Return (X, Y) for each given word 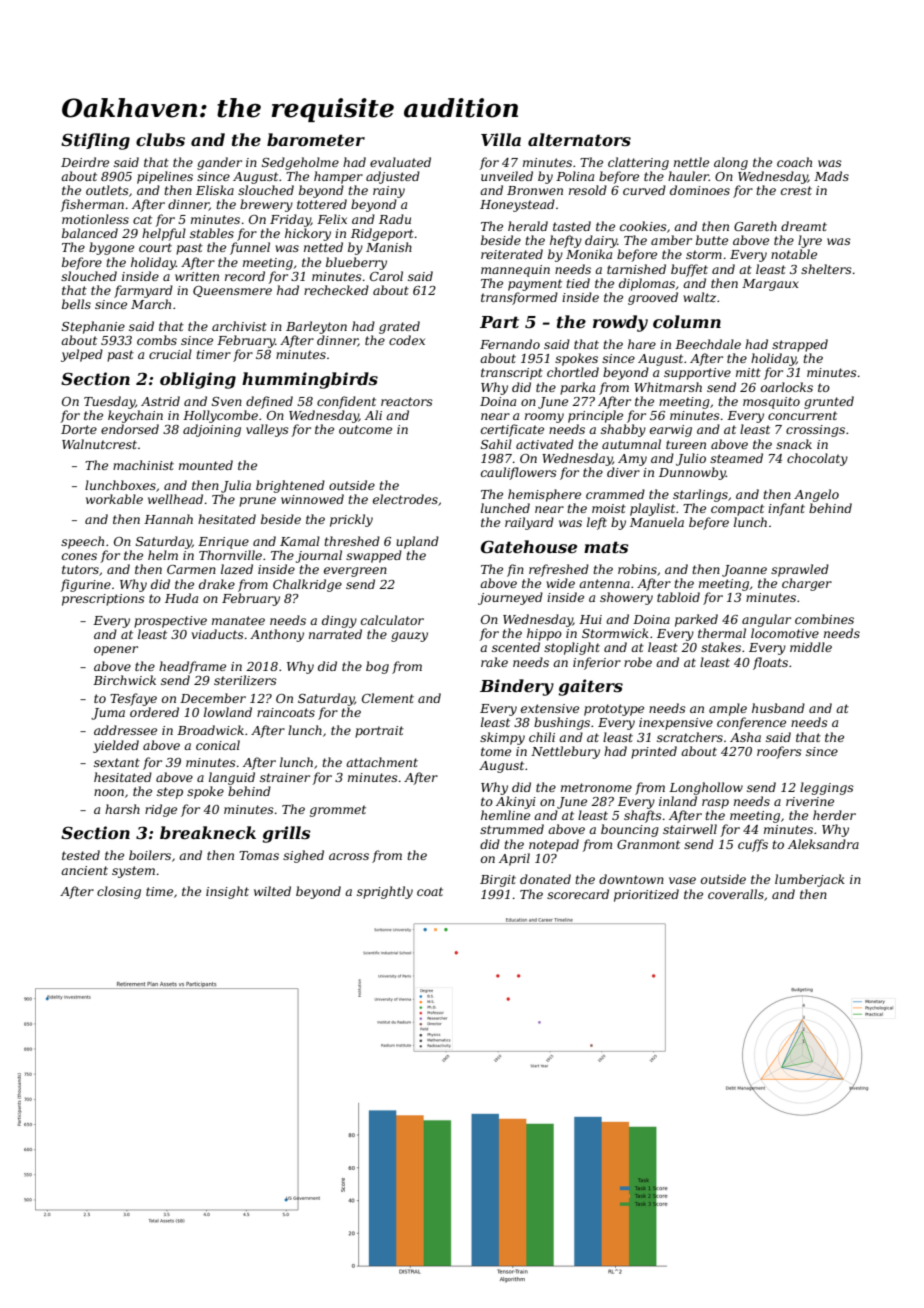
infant (786, 509)
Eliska (215, 190)
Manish (389, 247)
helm (163, 555)
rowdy (620, 323)
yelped (82, 355)
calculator (392, 620)
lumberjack (810, 880)
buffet (689, 270)
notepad (554, 845)
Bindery (517, 687)
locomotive (785, 633)
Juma (108, 714)
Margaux (770, 285)
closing (119, 892)
